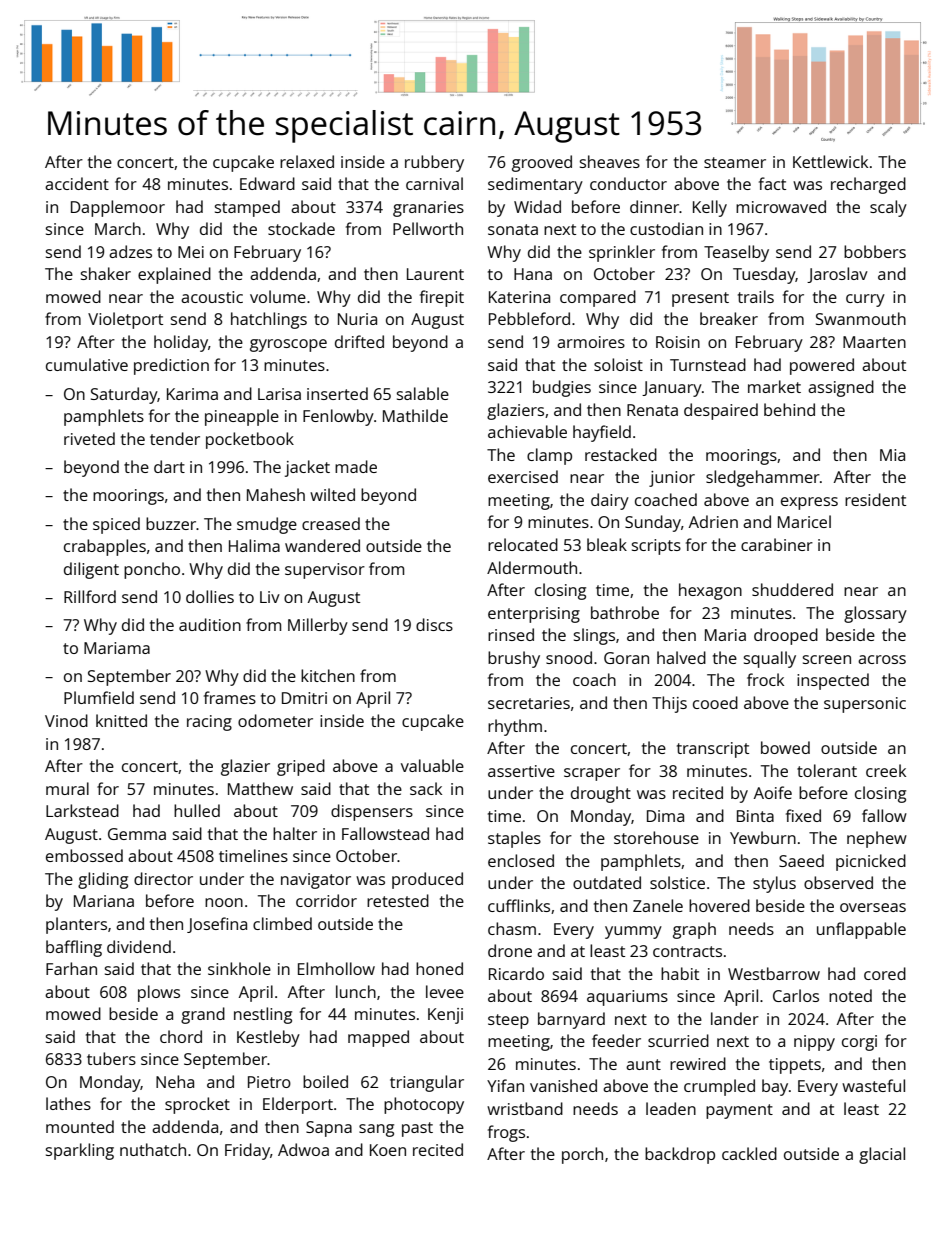 The height and width of the screenshot is (1233, 952). I want to click on sheaves, so click(610, 161).
